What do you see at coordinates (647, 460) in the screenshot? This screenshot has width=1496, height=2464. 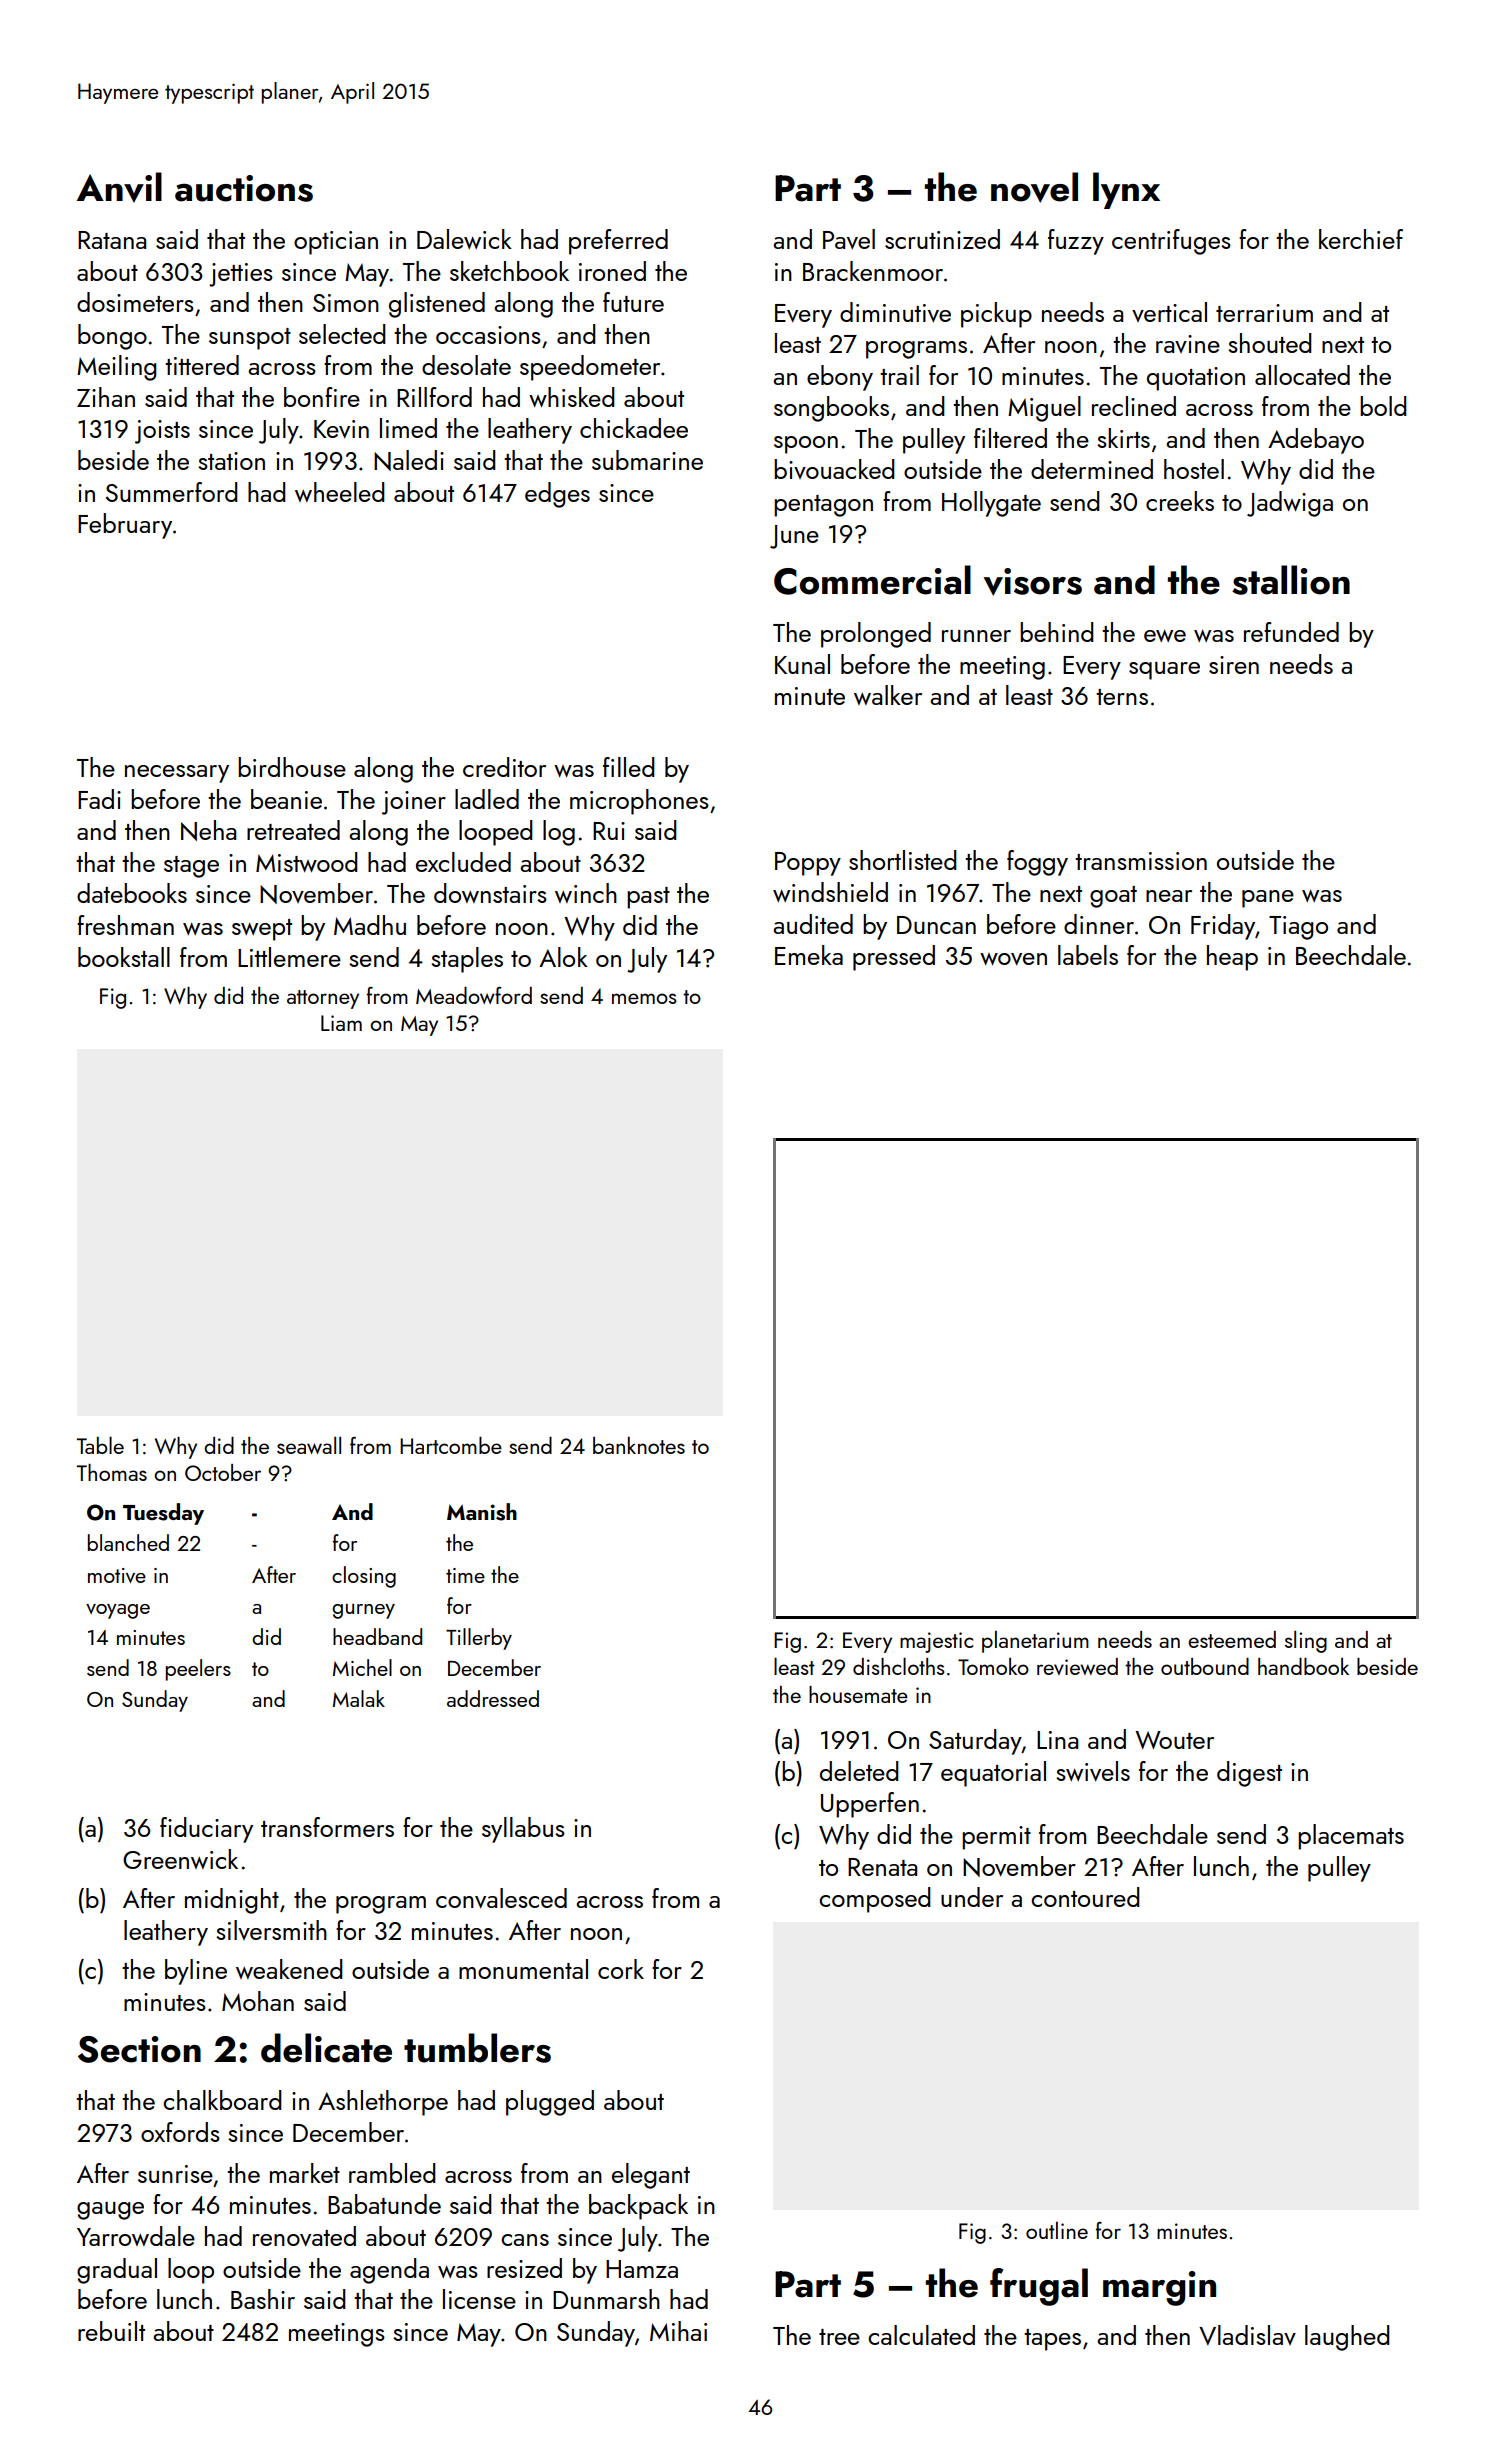 I see `submarine` at bounding box center [647, 460].
